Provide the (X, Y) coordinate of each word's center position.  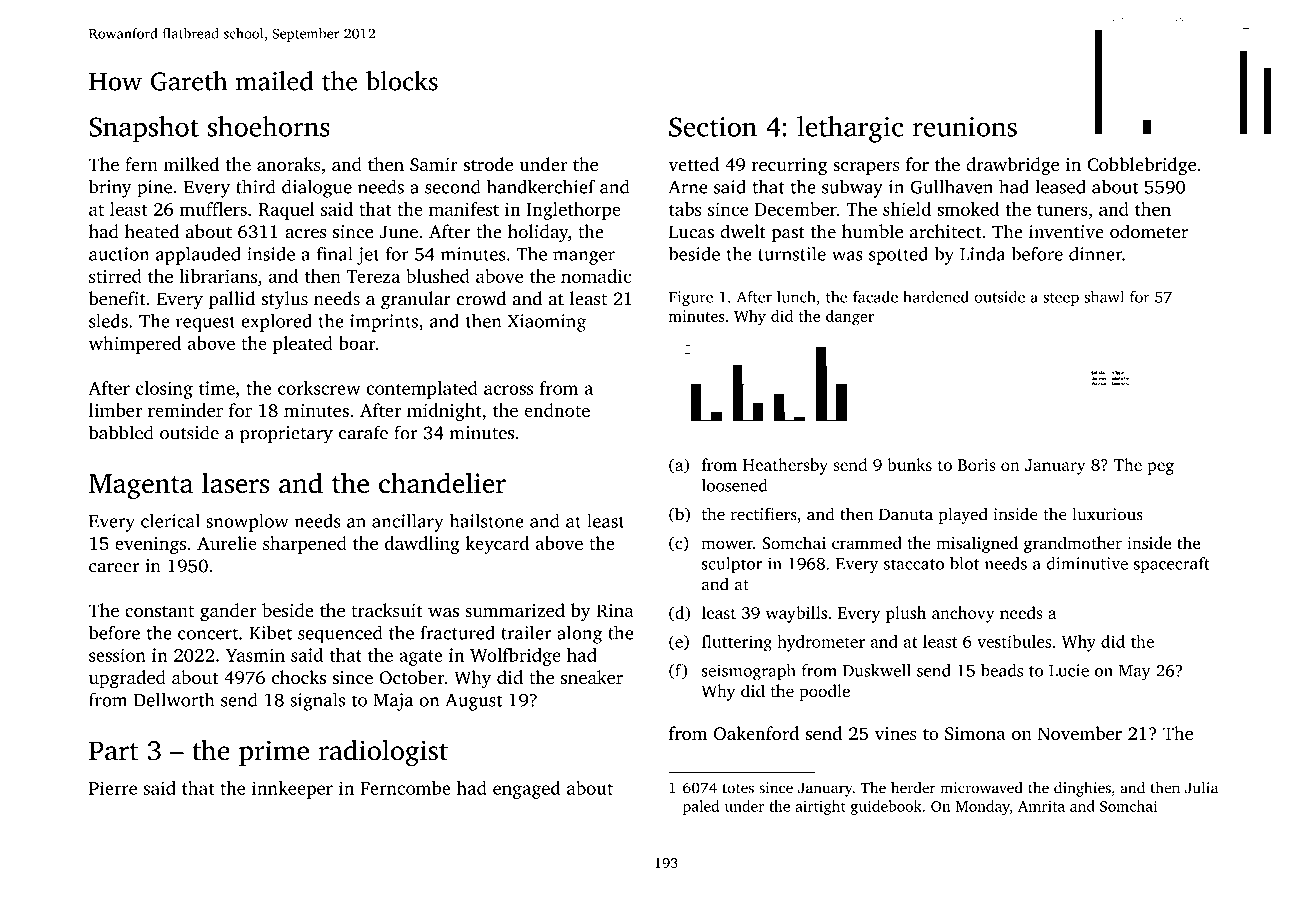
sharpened (305, 545)
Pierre (113, 788)
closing (164, 390)
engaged (527, 790)
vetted (693, 164)
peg (1161, 468)
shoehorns (269, 126)
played (963, 515)
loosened (734, 485)
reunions (964, 127)
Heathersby (785, 466)
